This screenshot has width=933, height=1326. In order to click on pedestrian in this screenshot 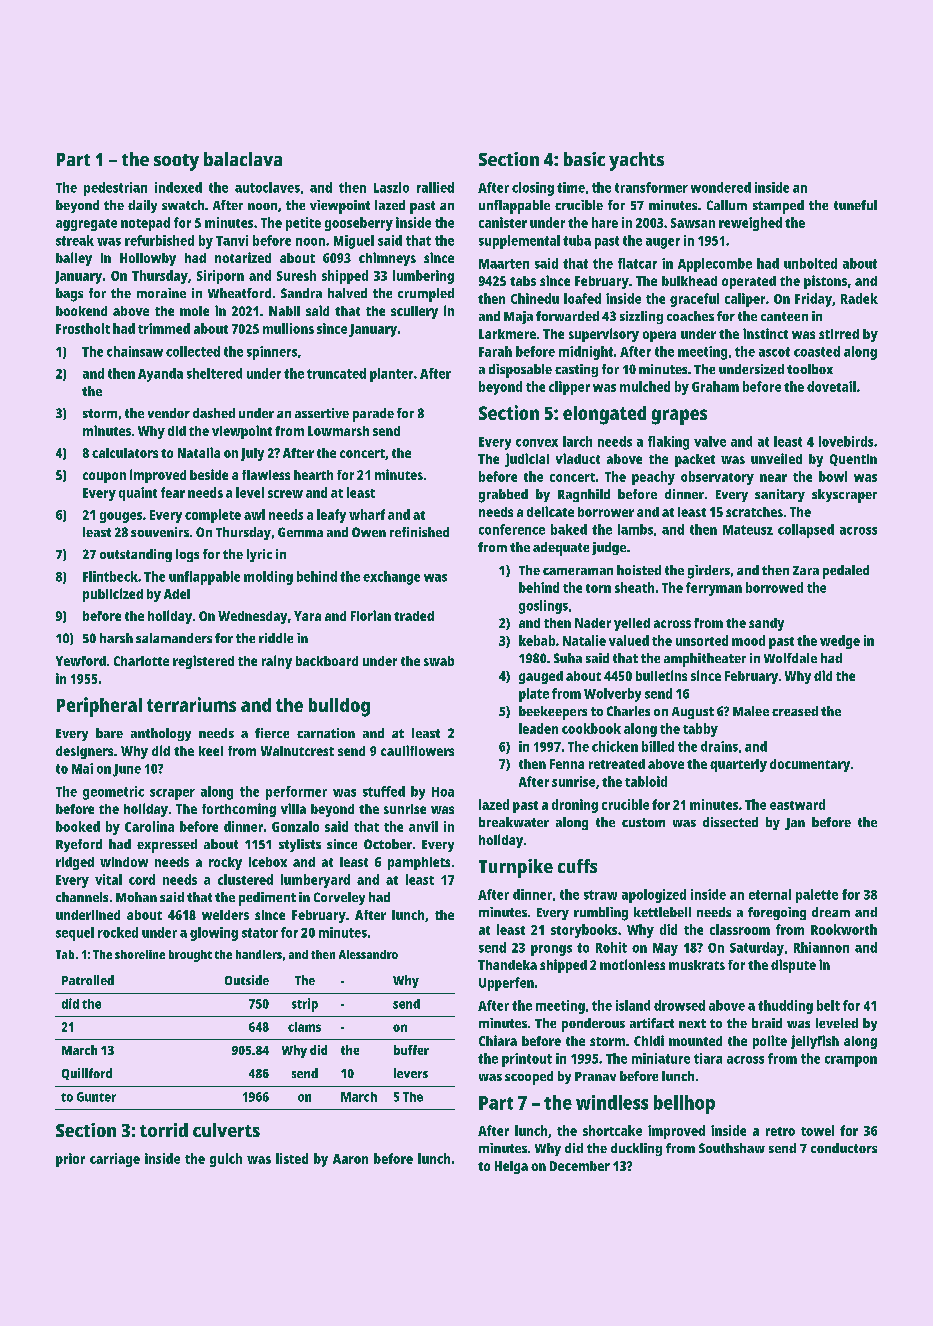, I will do `click(115, 189)`.
